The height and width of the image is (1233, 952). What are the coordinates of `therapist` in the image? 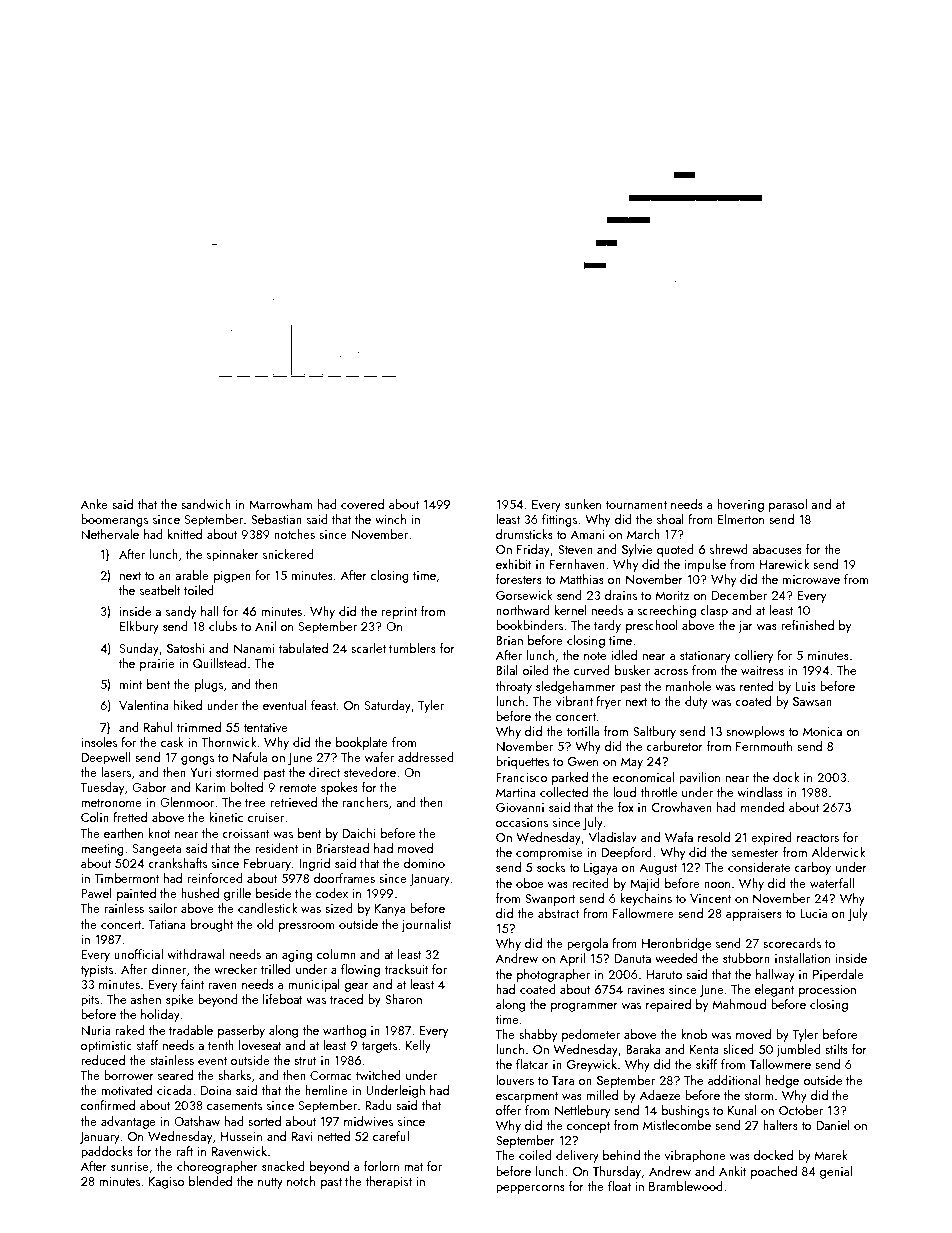 It's located at (388, 1182).
